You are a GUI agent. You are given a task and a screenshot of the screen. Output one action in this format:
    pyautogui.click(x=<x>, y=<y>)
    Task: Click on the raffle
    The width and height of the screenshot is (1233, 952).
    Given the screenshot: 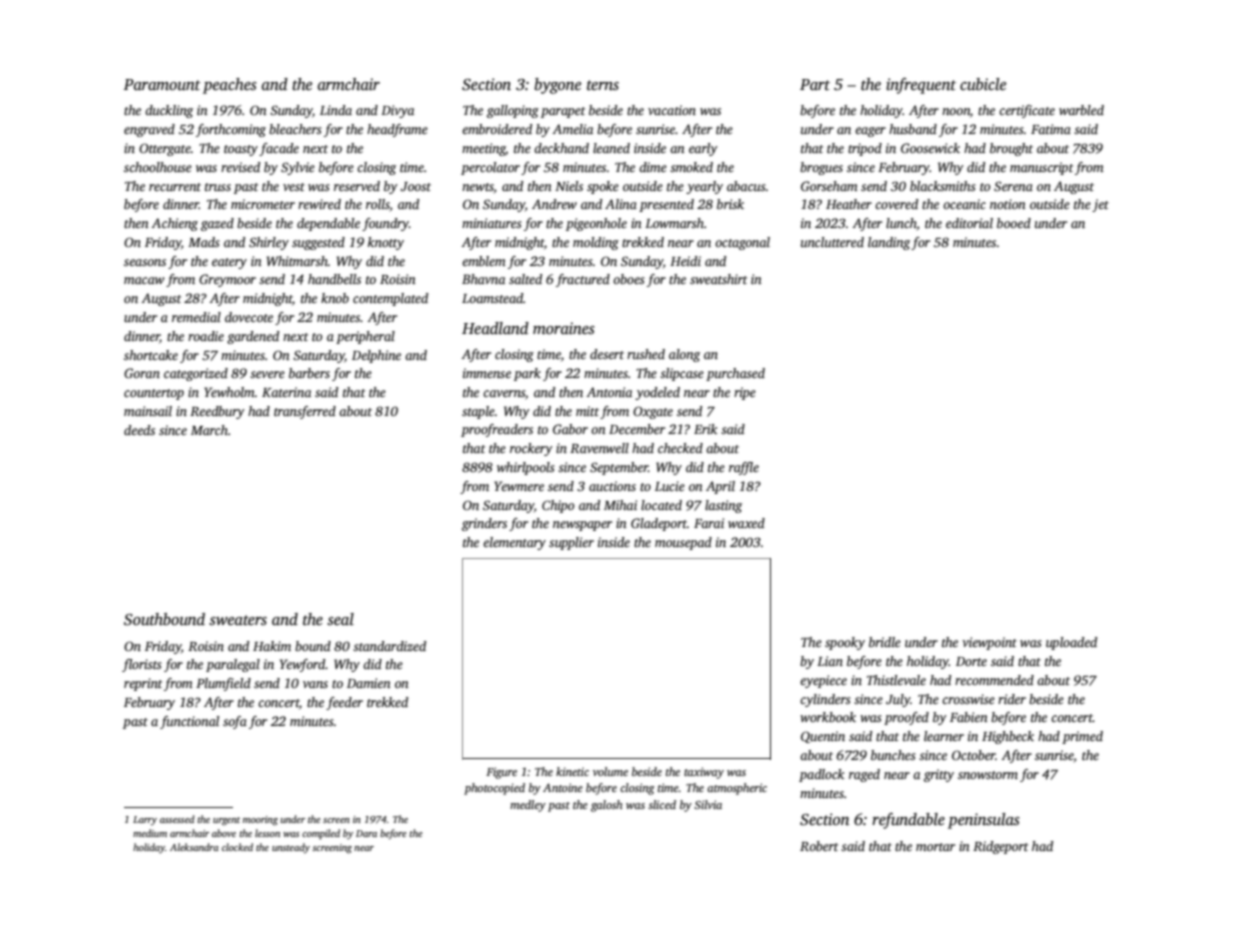 What is the action you would take?
    pyautogui.click(x=744, y=468)
